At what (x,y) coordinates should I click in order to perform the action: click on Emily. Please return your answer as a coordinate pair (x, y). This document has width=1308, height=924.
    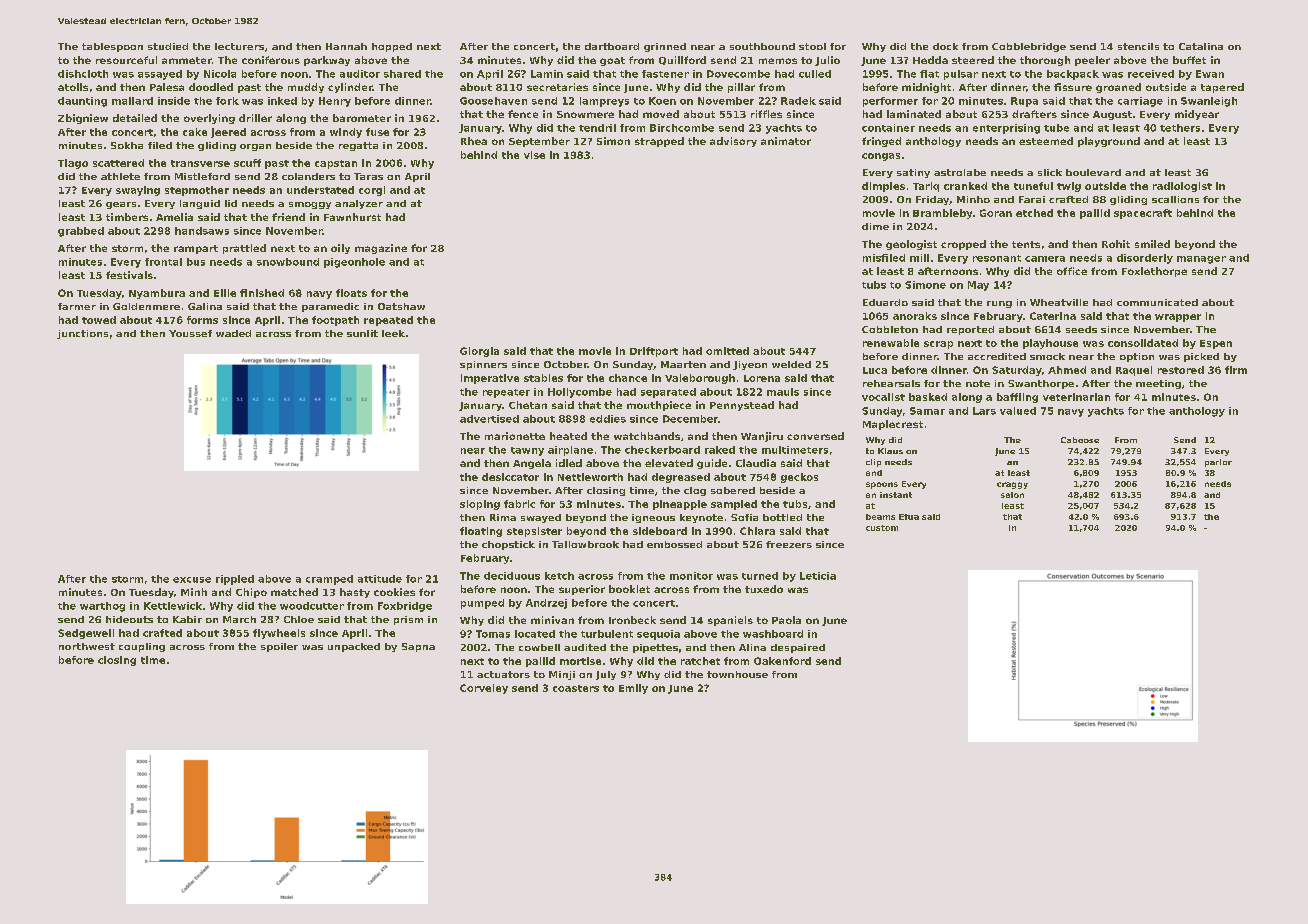
    Looking at the image, I should click on (633, 689).
